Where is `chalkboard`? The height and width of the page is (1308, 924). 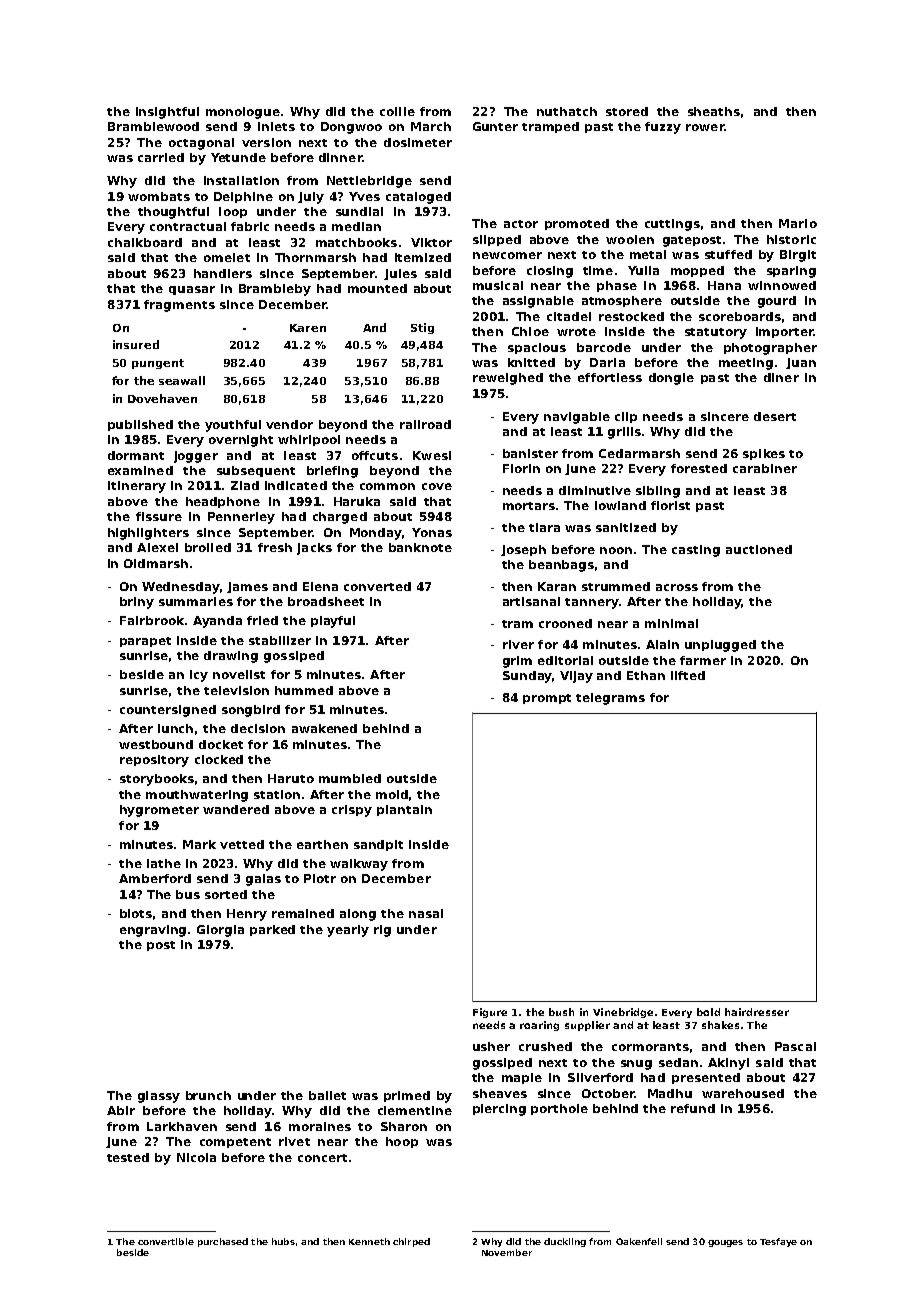
chalkboard is located at coordinates (145, 242).
